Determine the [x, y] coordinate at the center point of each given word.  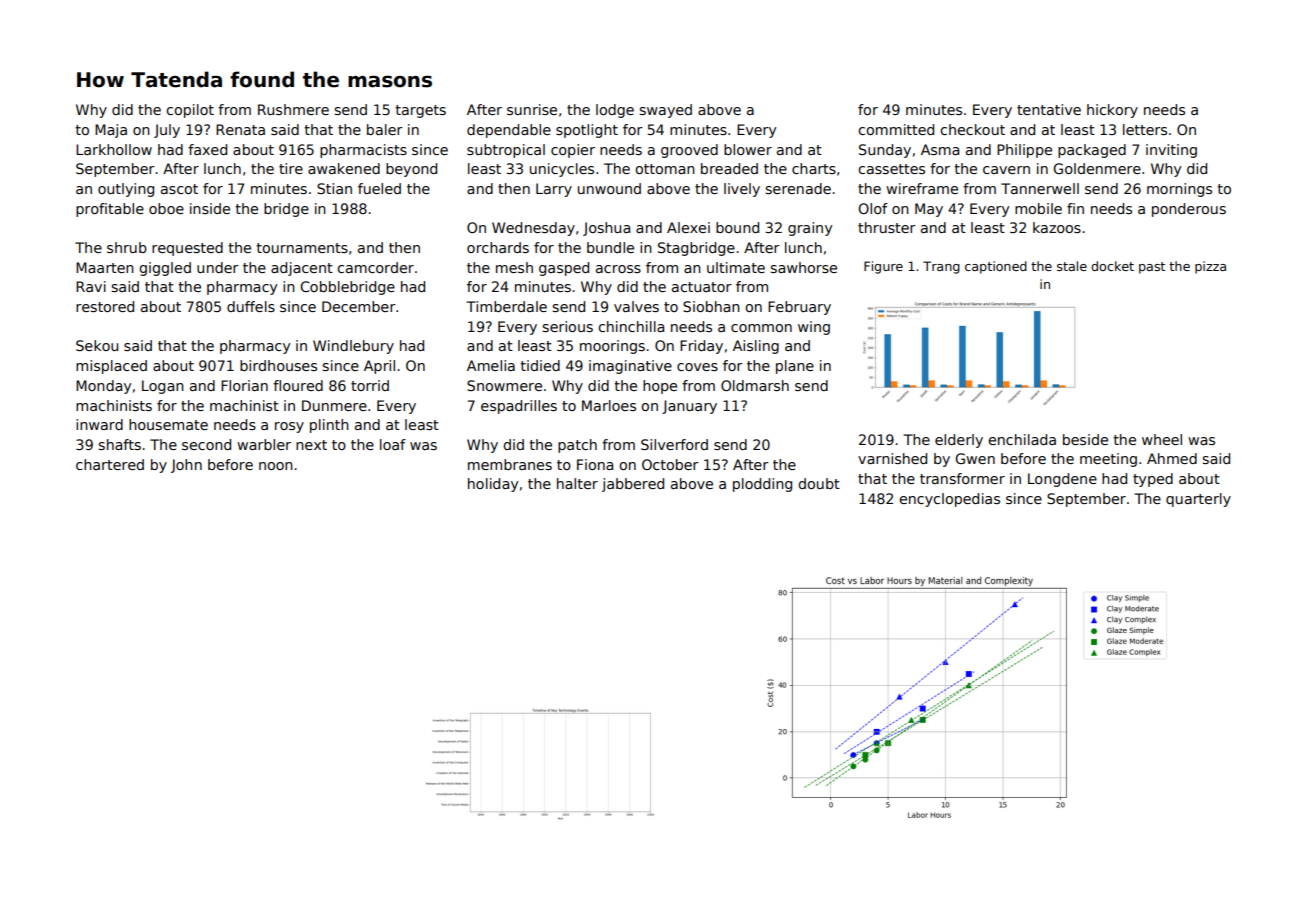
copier [573, 151]
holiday [493, 485]
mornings [1179, 190]
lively [742, 190]
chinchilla [631, 326]
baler [385, 129]
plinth [329, 426]
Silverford [674, 444]
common [761, 328]
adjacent [302, 269]
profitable [110, 210]
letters [1145, 129]
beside [1085, 439]
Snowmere [504, 385]
